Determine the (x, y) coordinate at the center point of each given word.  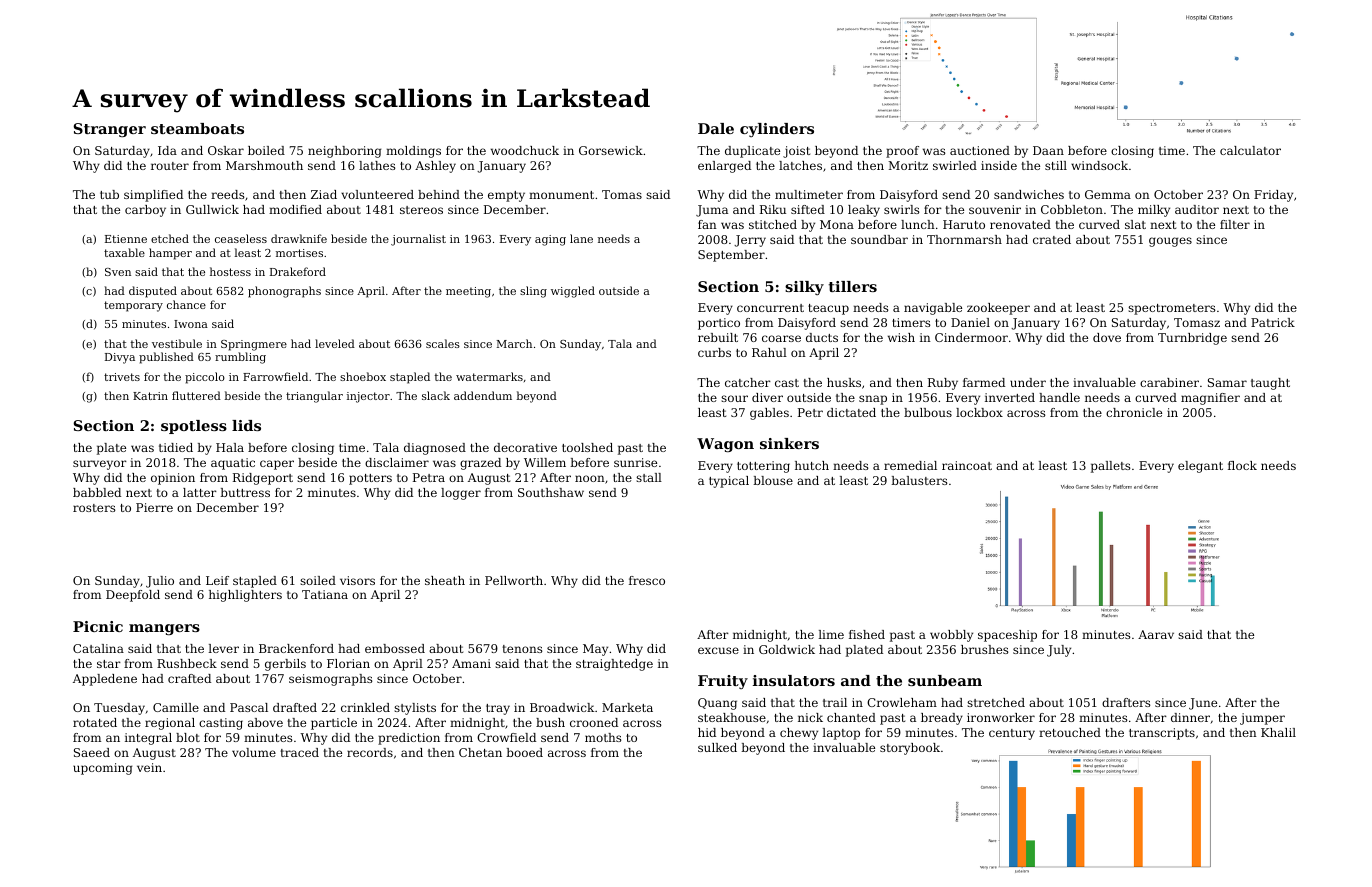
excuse (718, 650)
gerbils (285, 665)
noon (590, 478)
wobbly (951, 636)
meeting (468, 292)
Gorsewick (611, 150)
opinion (173, 479)
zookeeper (998, 309)
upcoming (102, 769)
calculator (1250, 150)
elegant (1200, 467)
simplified (153, 196)
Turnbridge (1192, 339)
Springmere (254, 345)
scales (443, 343)
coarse (781, 338)
